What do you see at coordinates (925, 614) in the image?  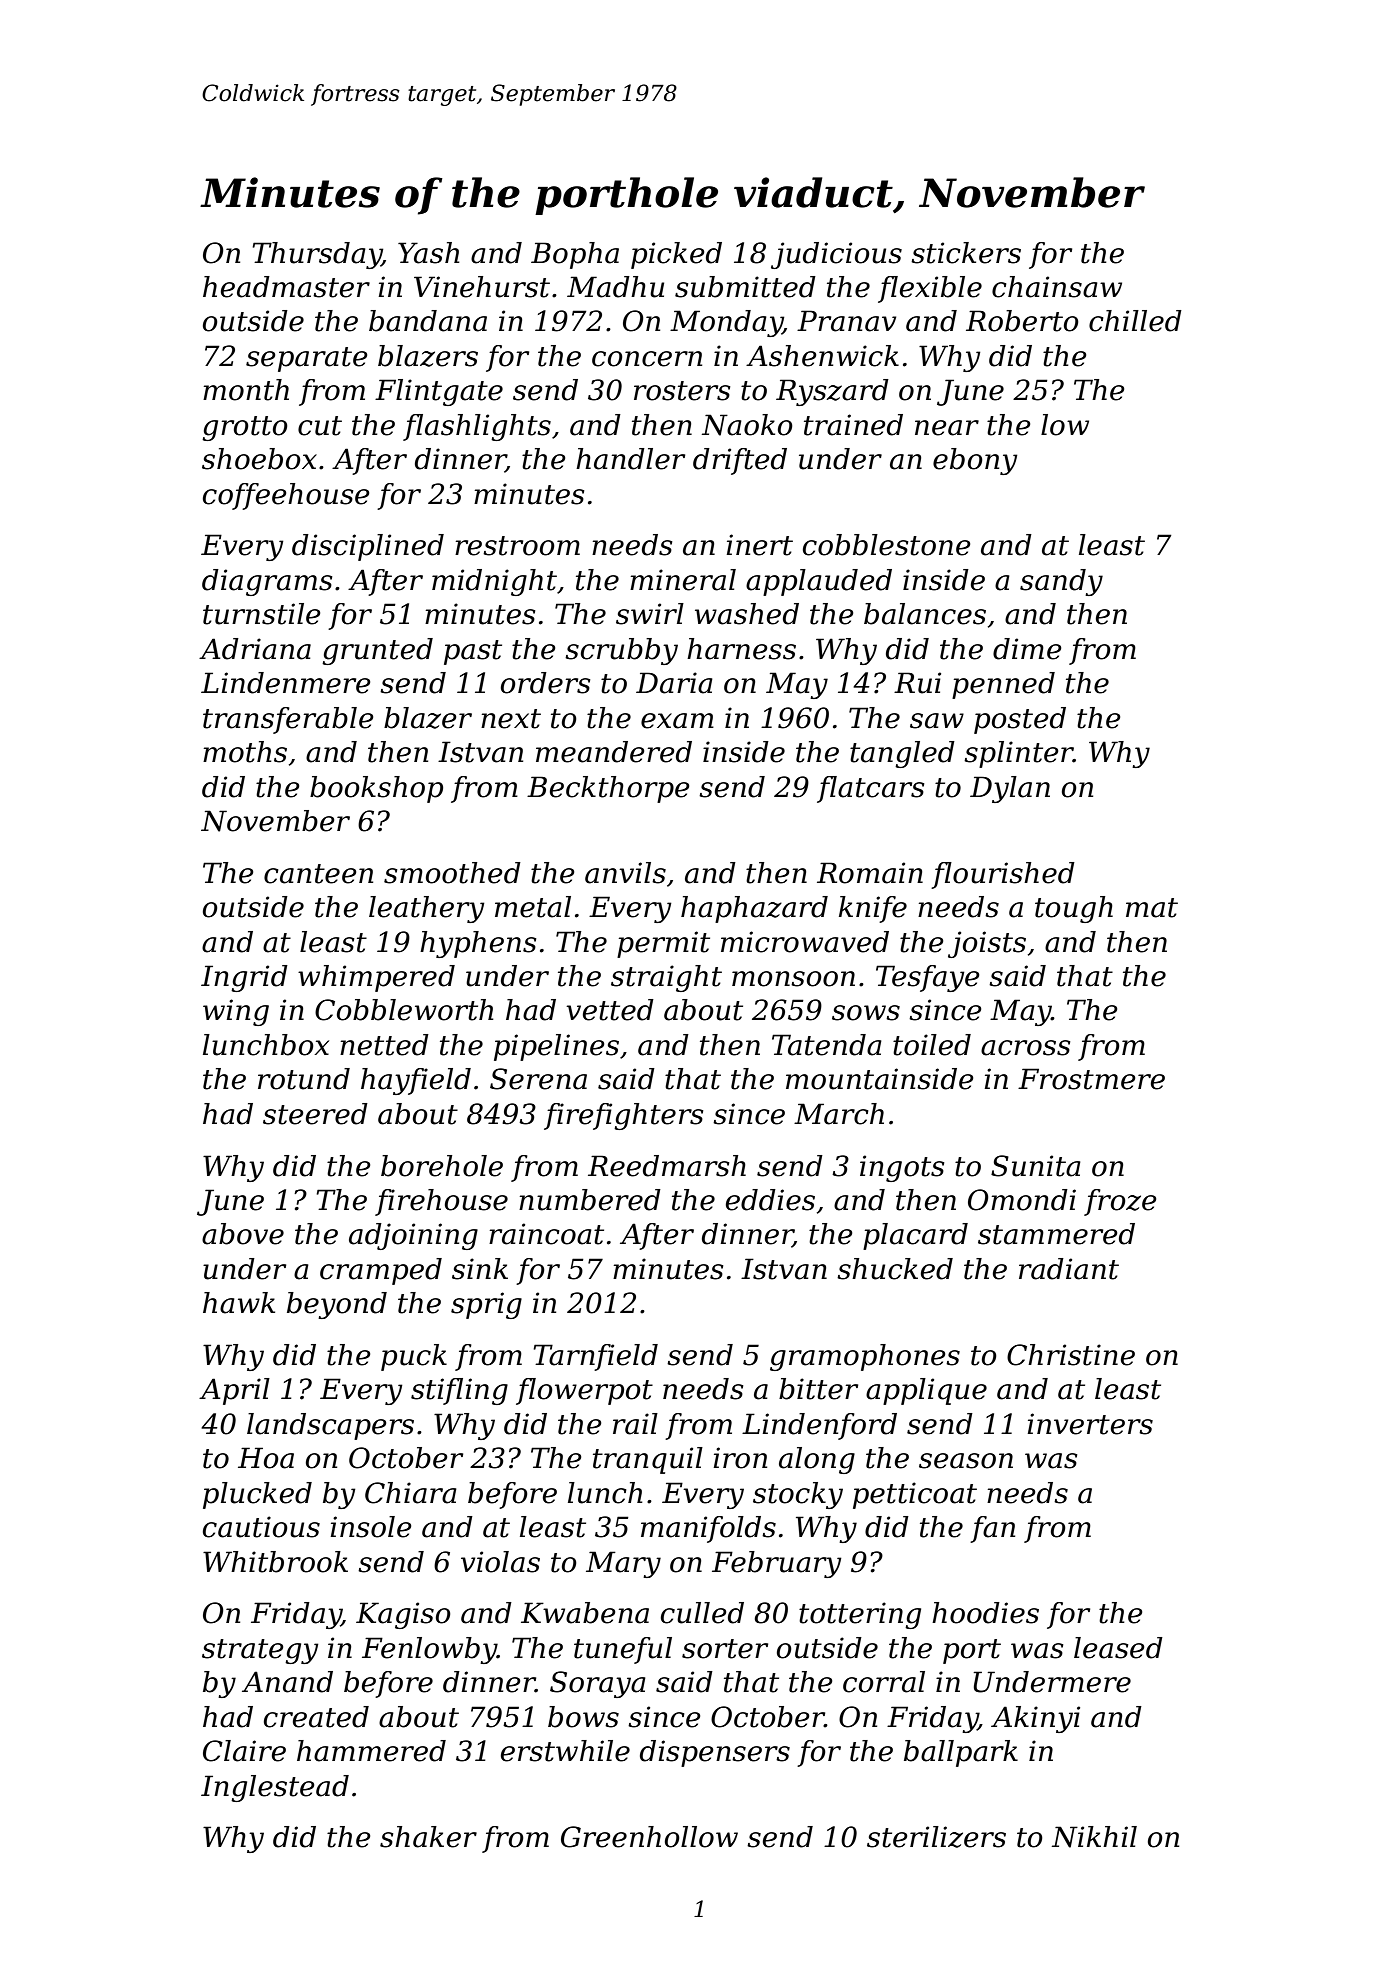 I see `balances` at bounding box center [925, 614].
